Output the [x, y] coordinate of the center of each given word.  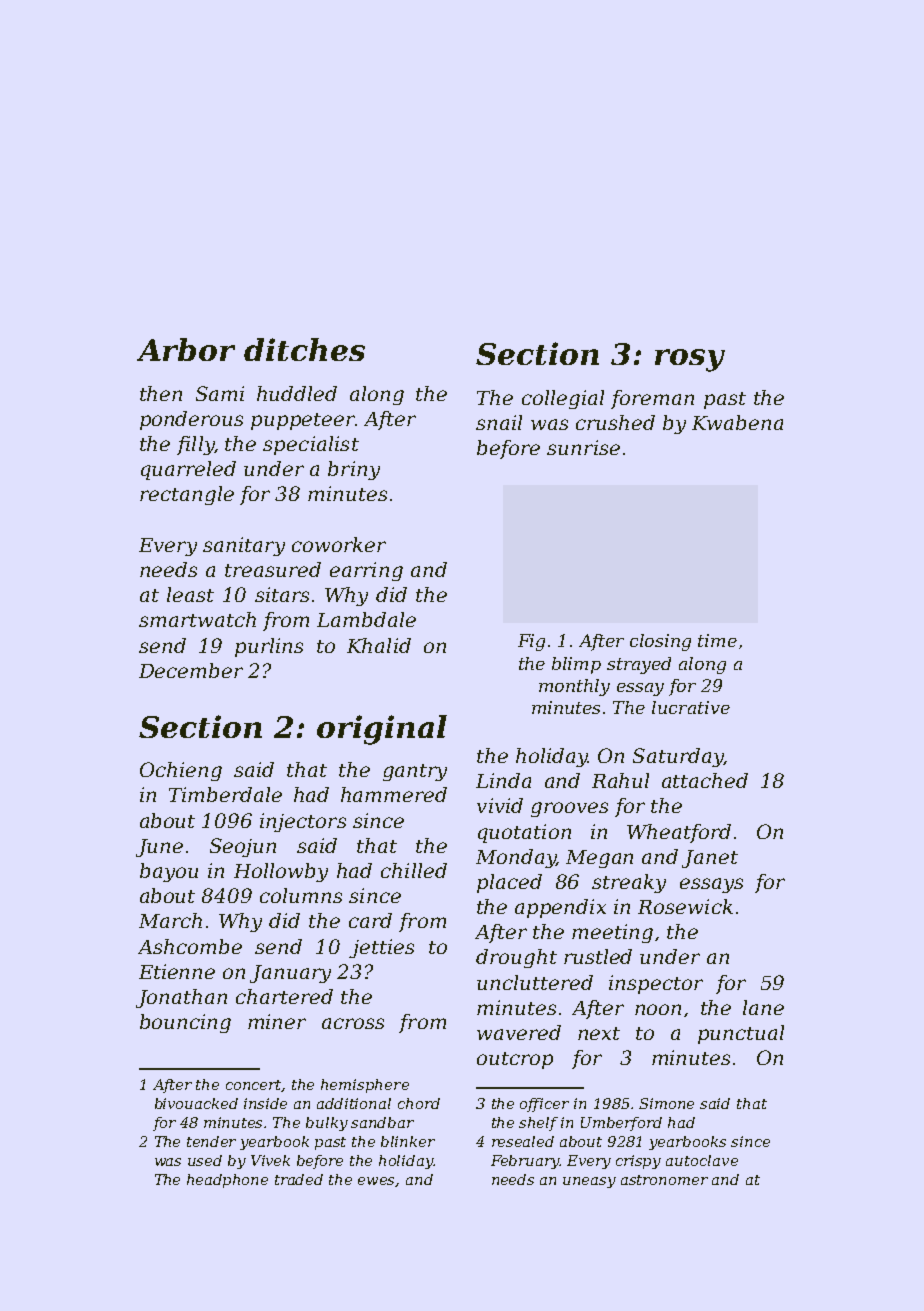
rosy [690, 360]
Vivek [270, 1160]
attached [705, 780]
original [382, 730]
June [159, 848]
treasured [273, 569]
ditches [304, 349]
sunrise [583, 447]
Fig [531, 642]
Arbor [186, 349]
